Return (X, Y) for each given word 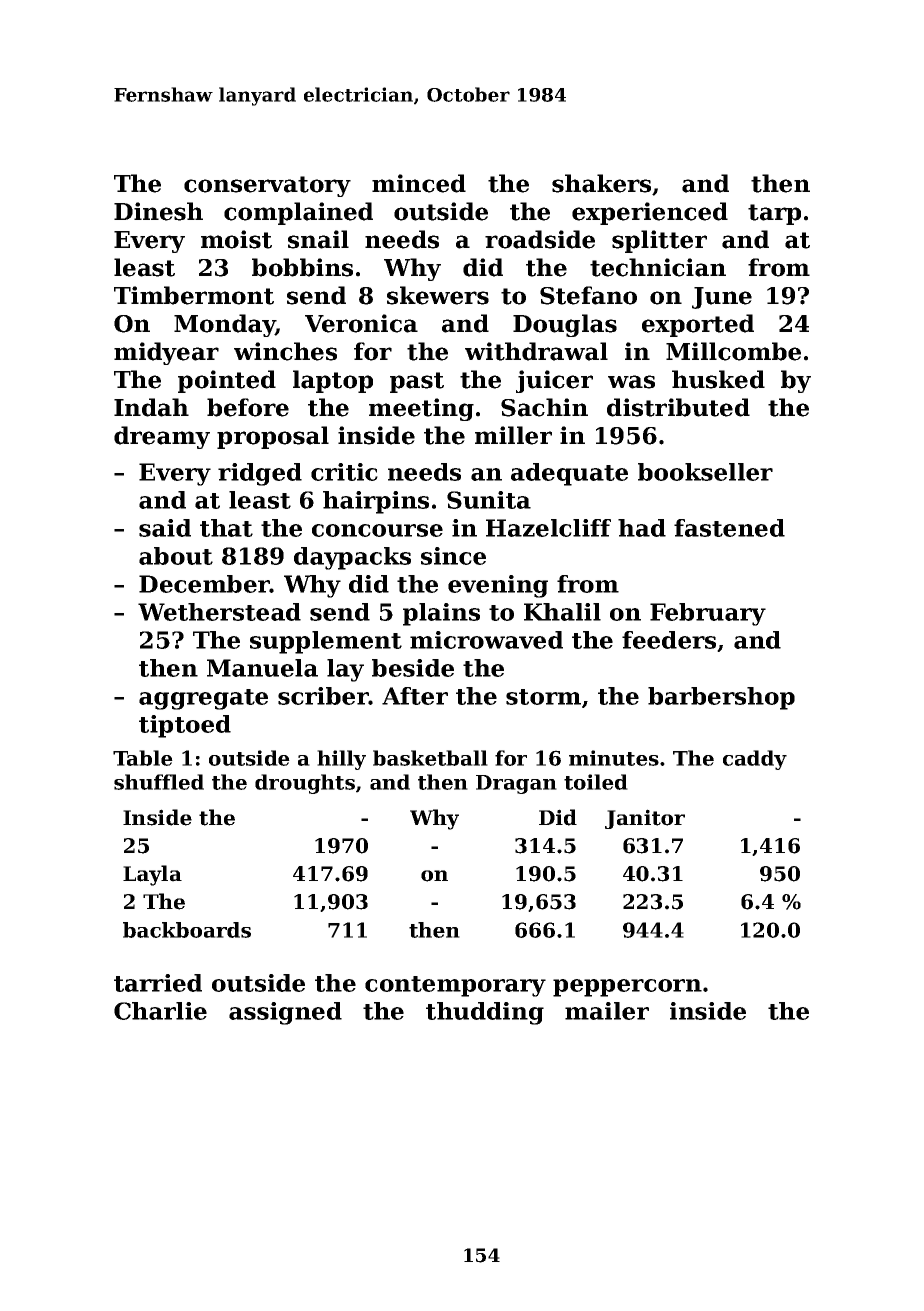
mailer (607, 1011)
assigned (285, 1013)
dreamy (162, 437)
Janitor (645, 819)
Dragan (516, 784)
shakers (601, 183)
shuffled (159, 782)
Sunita (489, 500)
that (226, 528)
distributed (678, 407)
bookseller (705, 472)
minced (419, 183)
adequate (569, 474)
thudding (485, 1013)
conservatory (267, 186)
